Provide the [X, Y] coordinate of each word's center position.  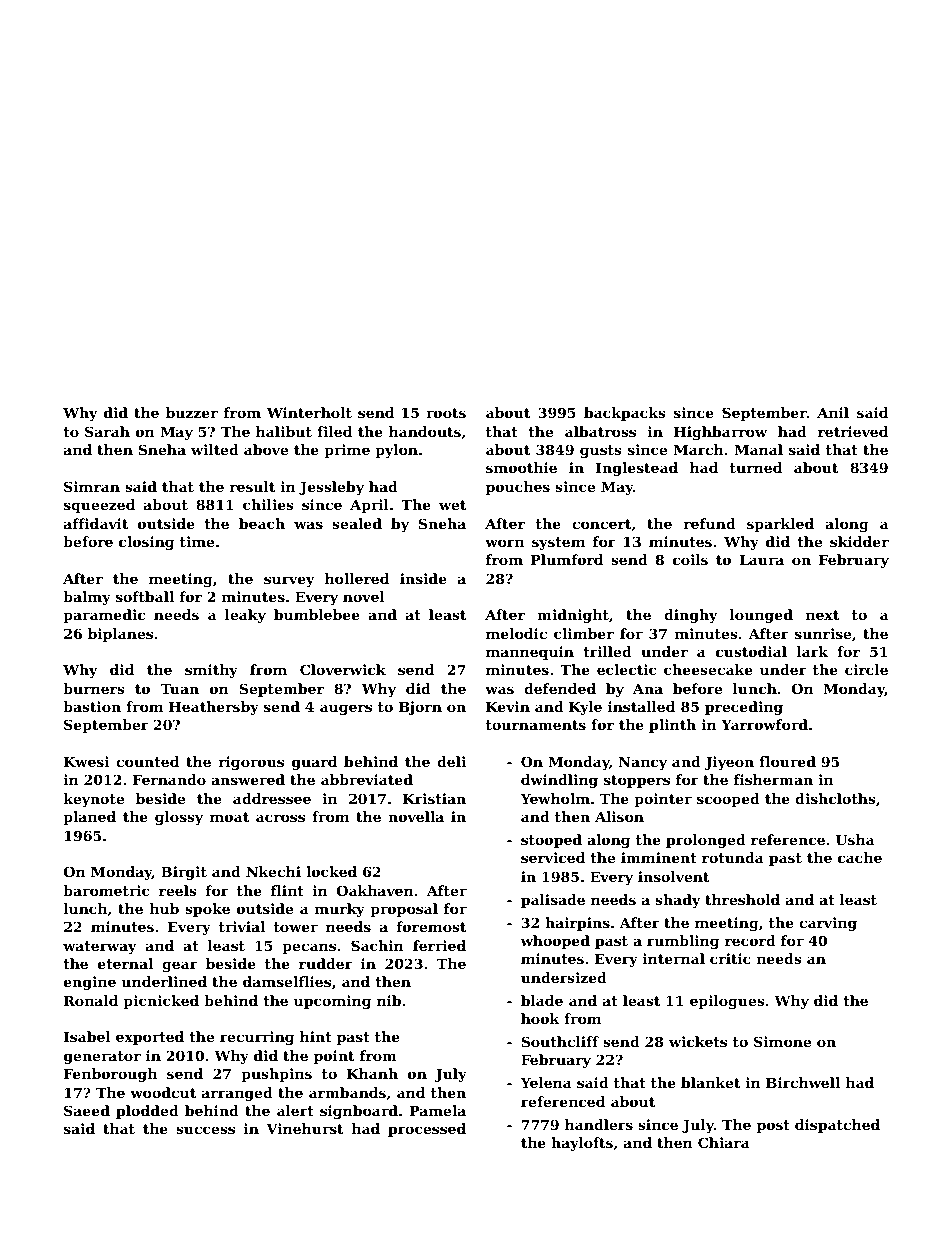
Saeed [87, 1110]
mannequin [530, 653]
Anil [833, 412]
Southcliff [560, 1041]
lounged [761, 616]
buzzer [192, 412]
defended [560, 688]
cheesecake [708, 669]
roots [446, 413]
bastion [92, 706]
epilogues [727, 1002]
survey [289, 581]
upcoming [332, 1002]
